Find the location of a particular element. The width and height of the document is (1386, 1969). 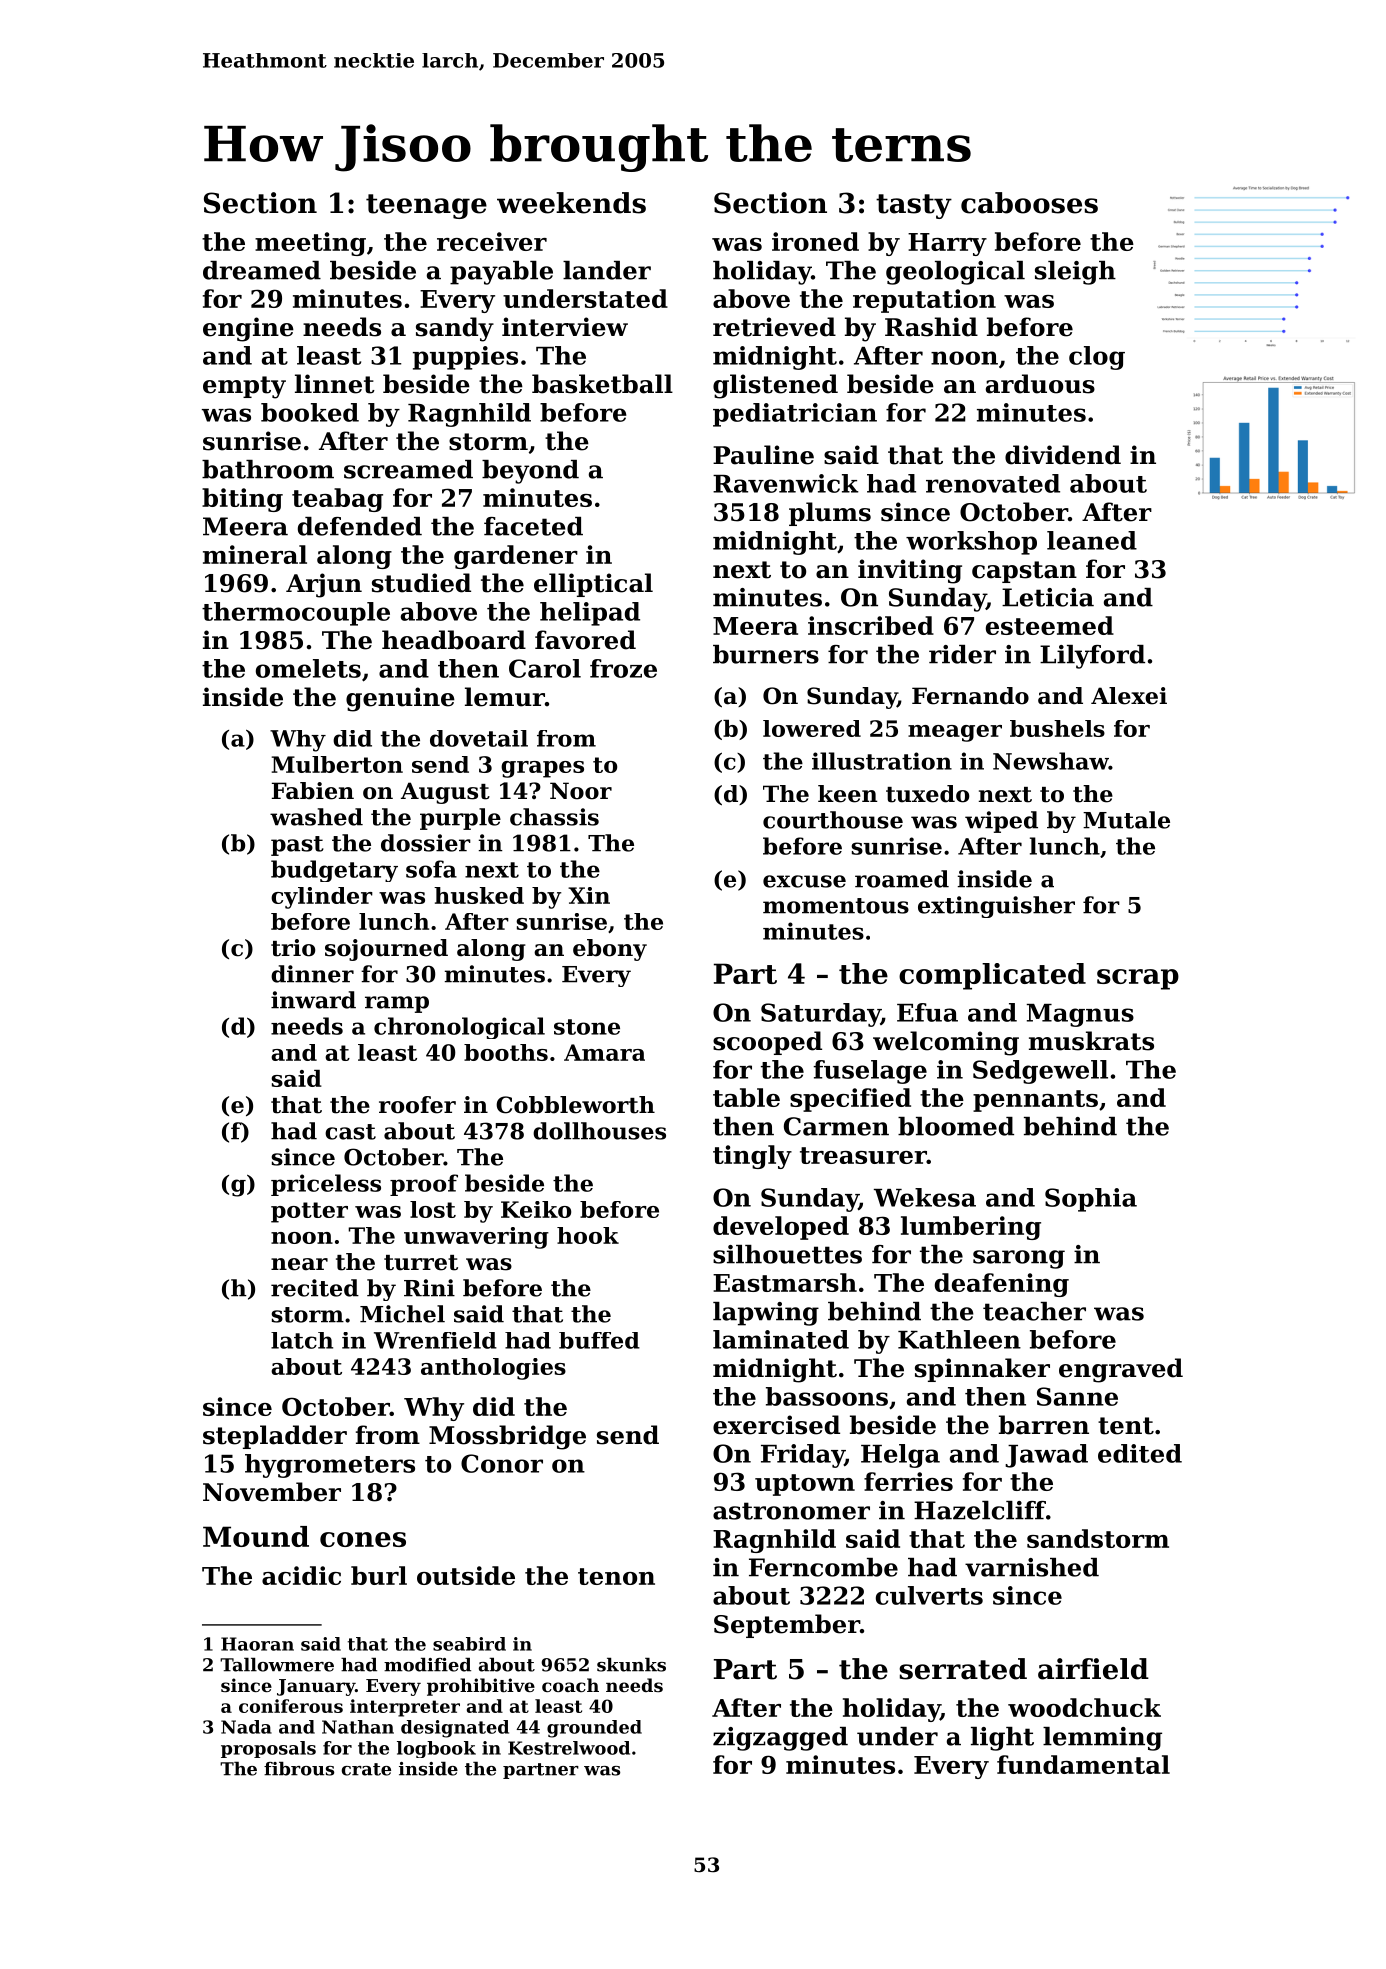

light is located at coordinates (1002, 1739).
